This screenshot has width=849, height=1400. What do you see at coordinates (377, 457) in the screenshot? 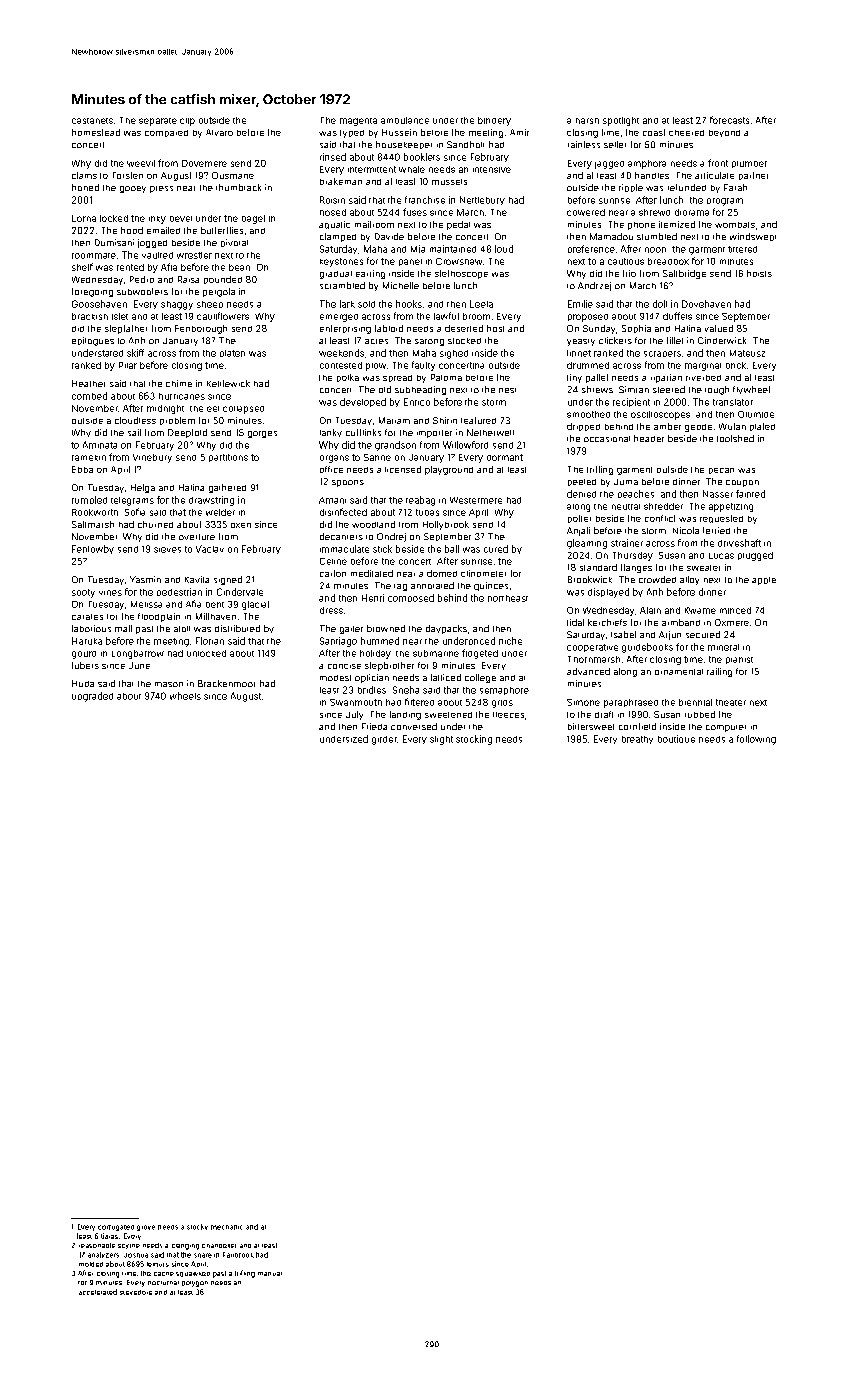
I see `Sanne` at bounding box center [377, 457].
